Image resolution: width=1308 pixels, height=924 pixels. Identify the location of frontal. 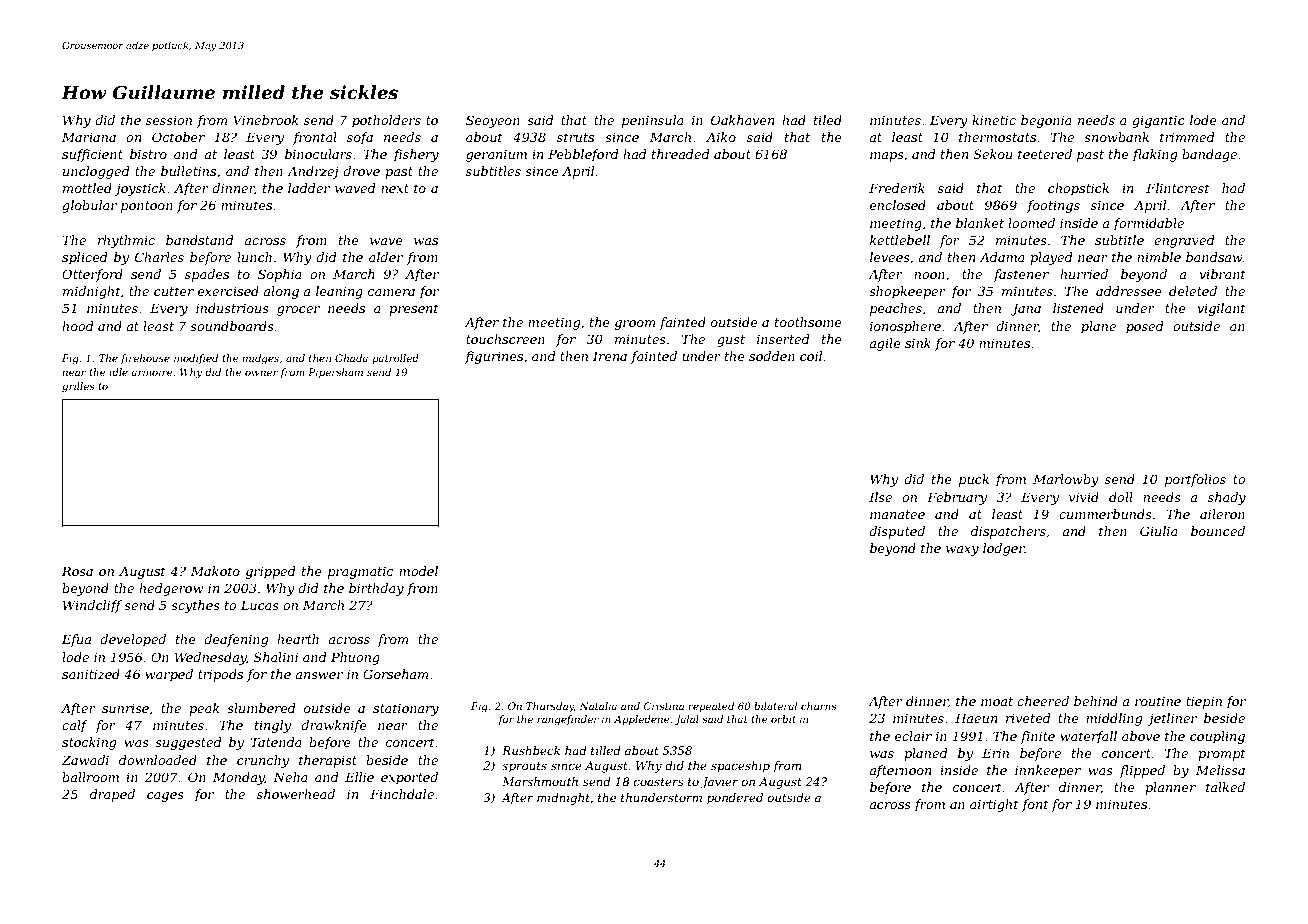
(315, 138).
